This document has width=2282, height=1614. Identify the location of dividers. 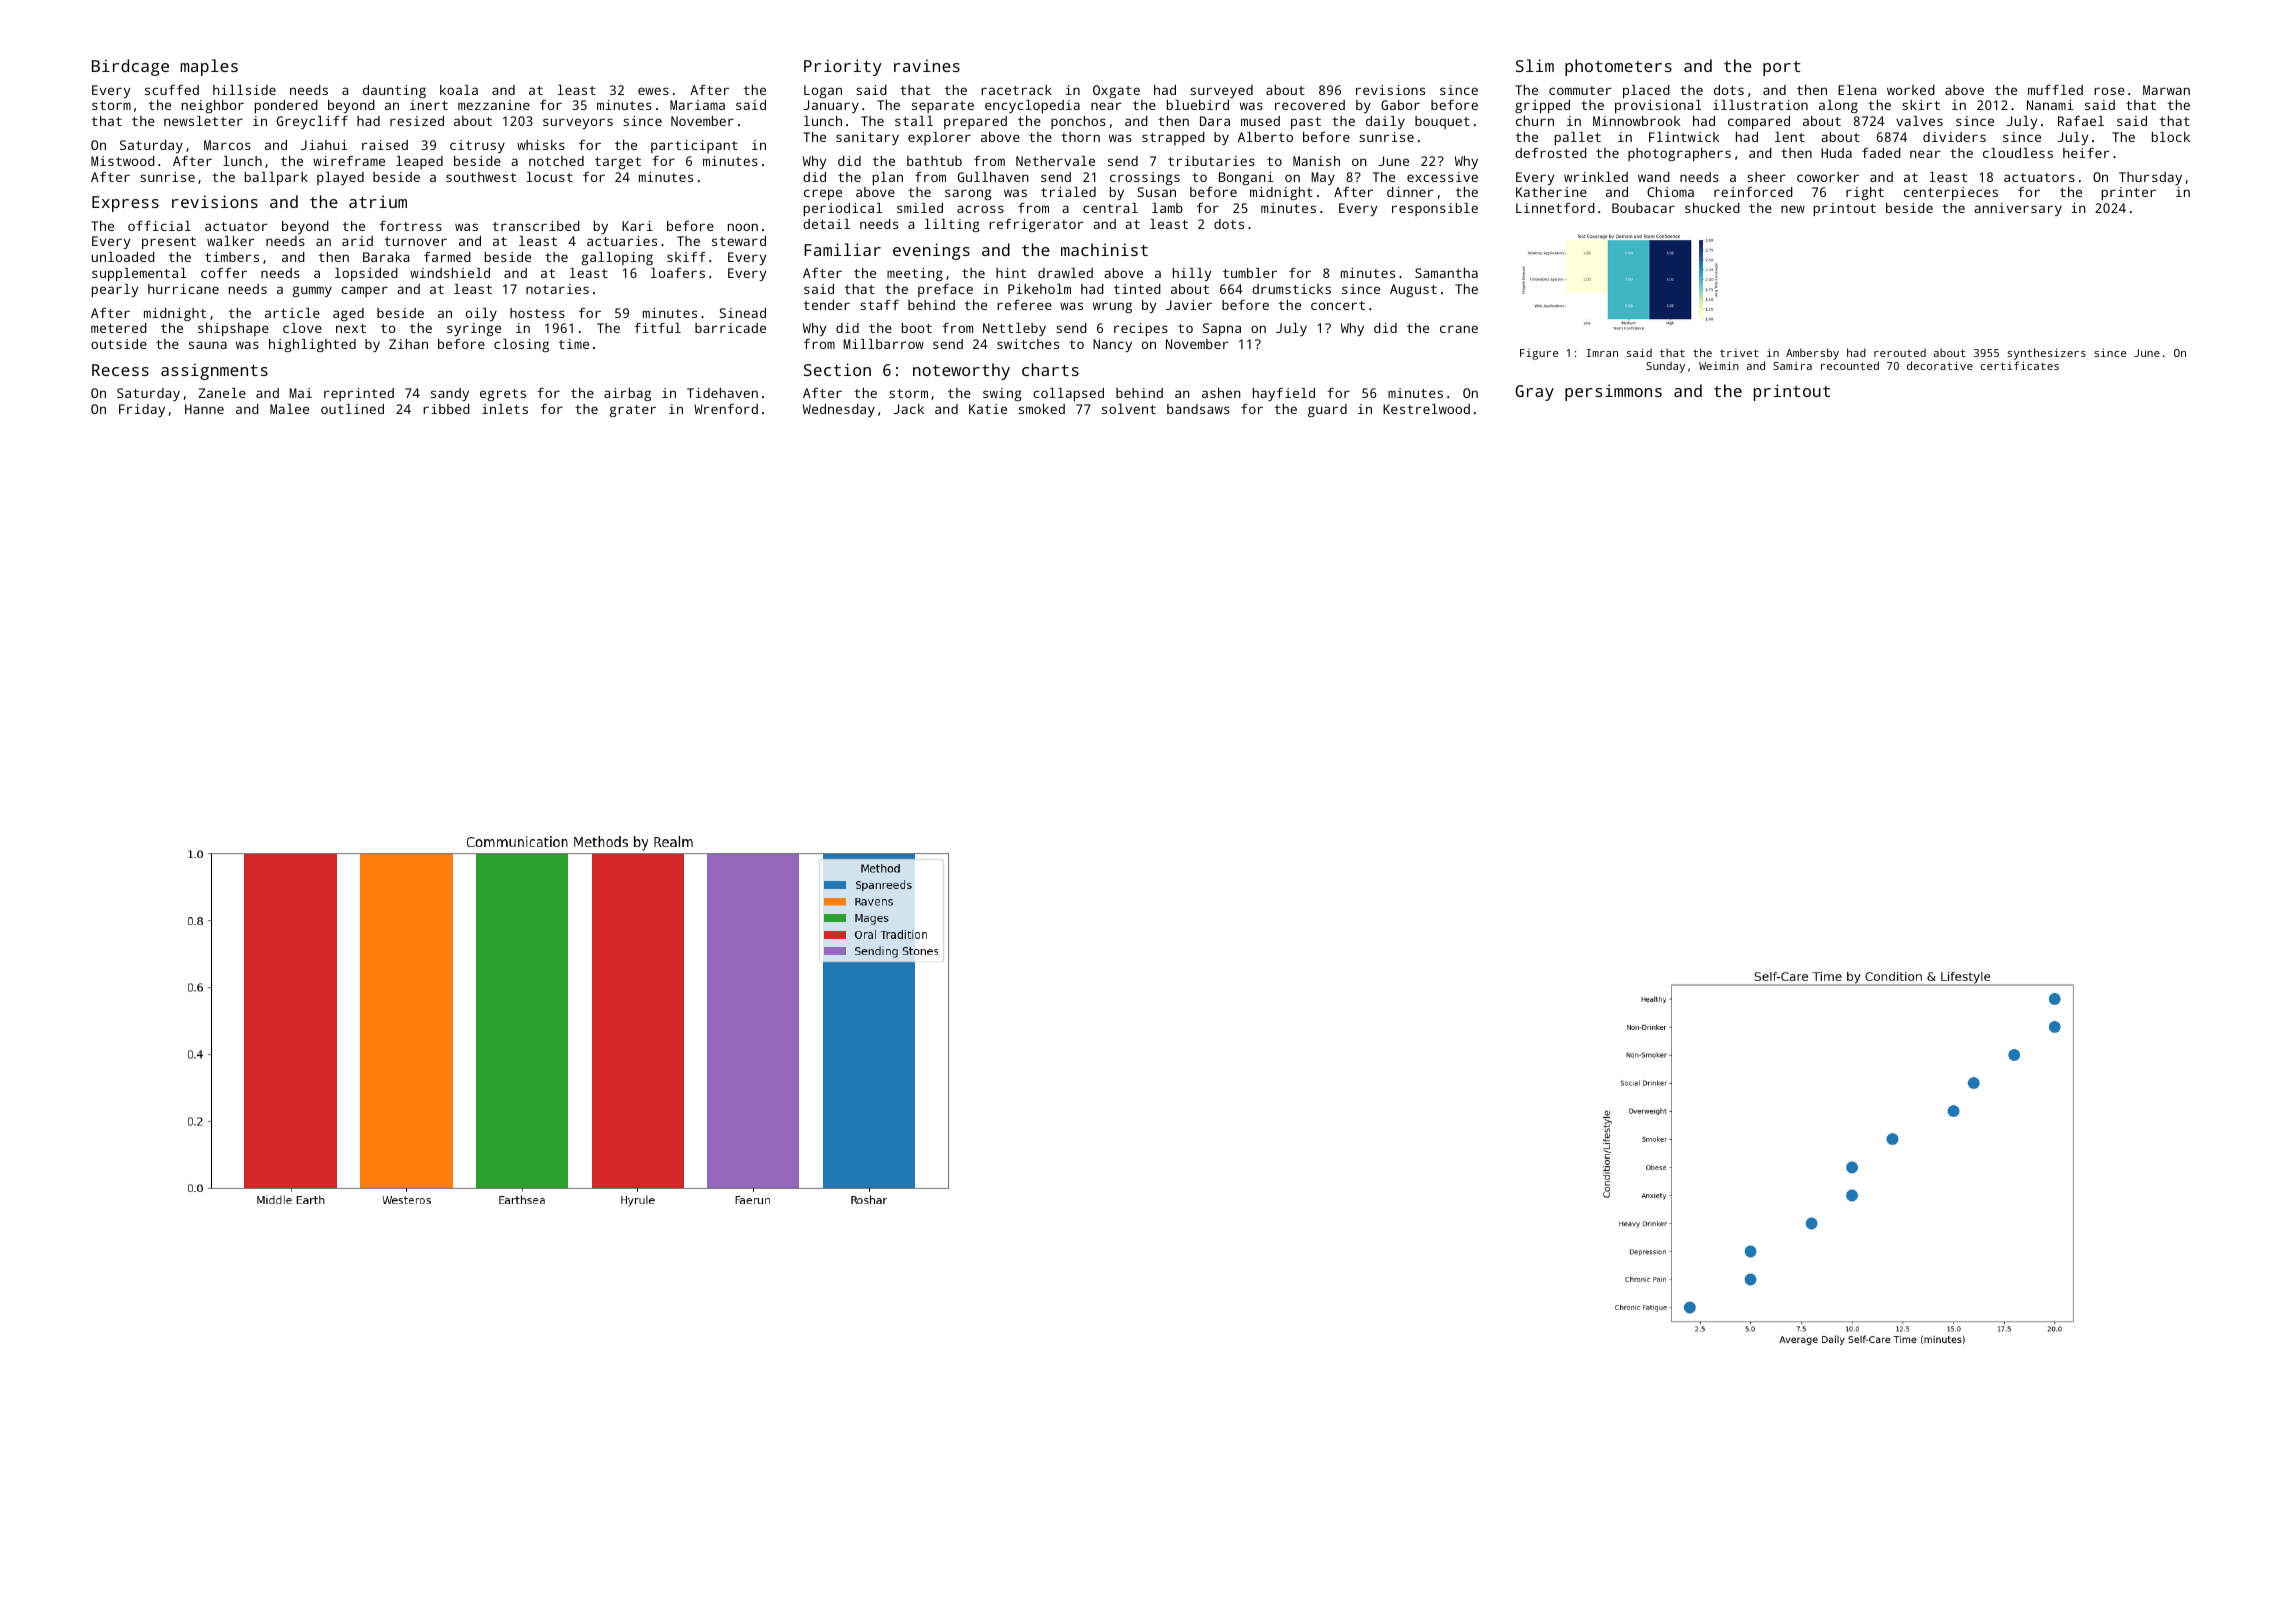
(1954, 137).
